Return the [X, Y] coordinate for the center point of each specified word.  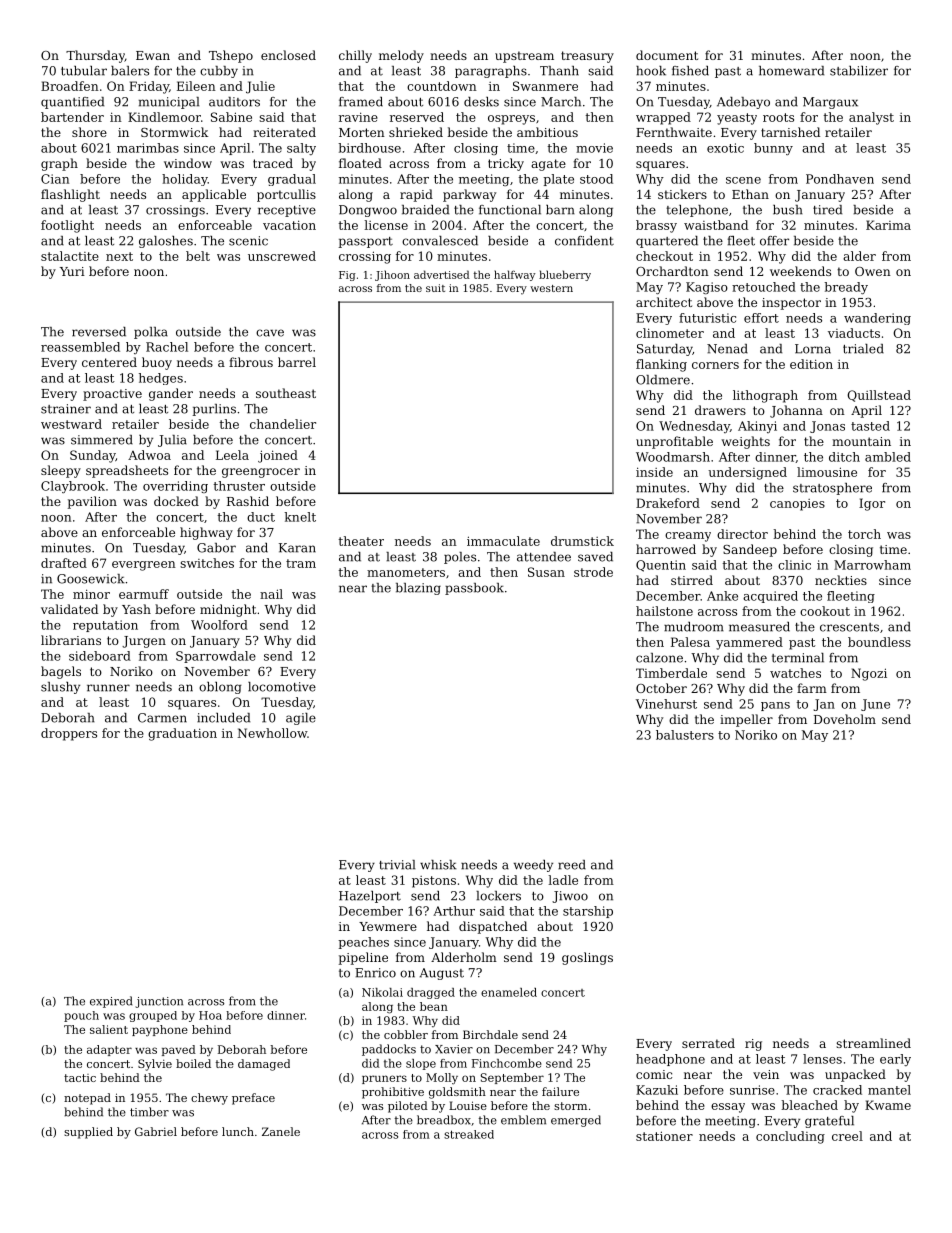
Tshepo [231, 56]
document [667, 55]
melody [401, 56]
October [661, 688]
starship [588, 912]
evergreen [144, 566]
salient [109, 1029]
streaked [469, 1134]
